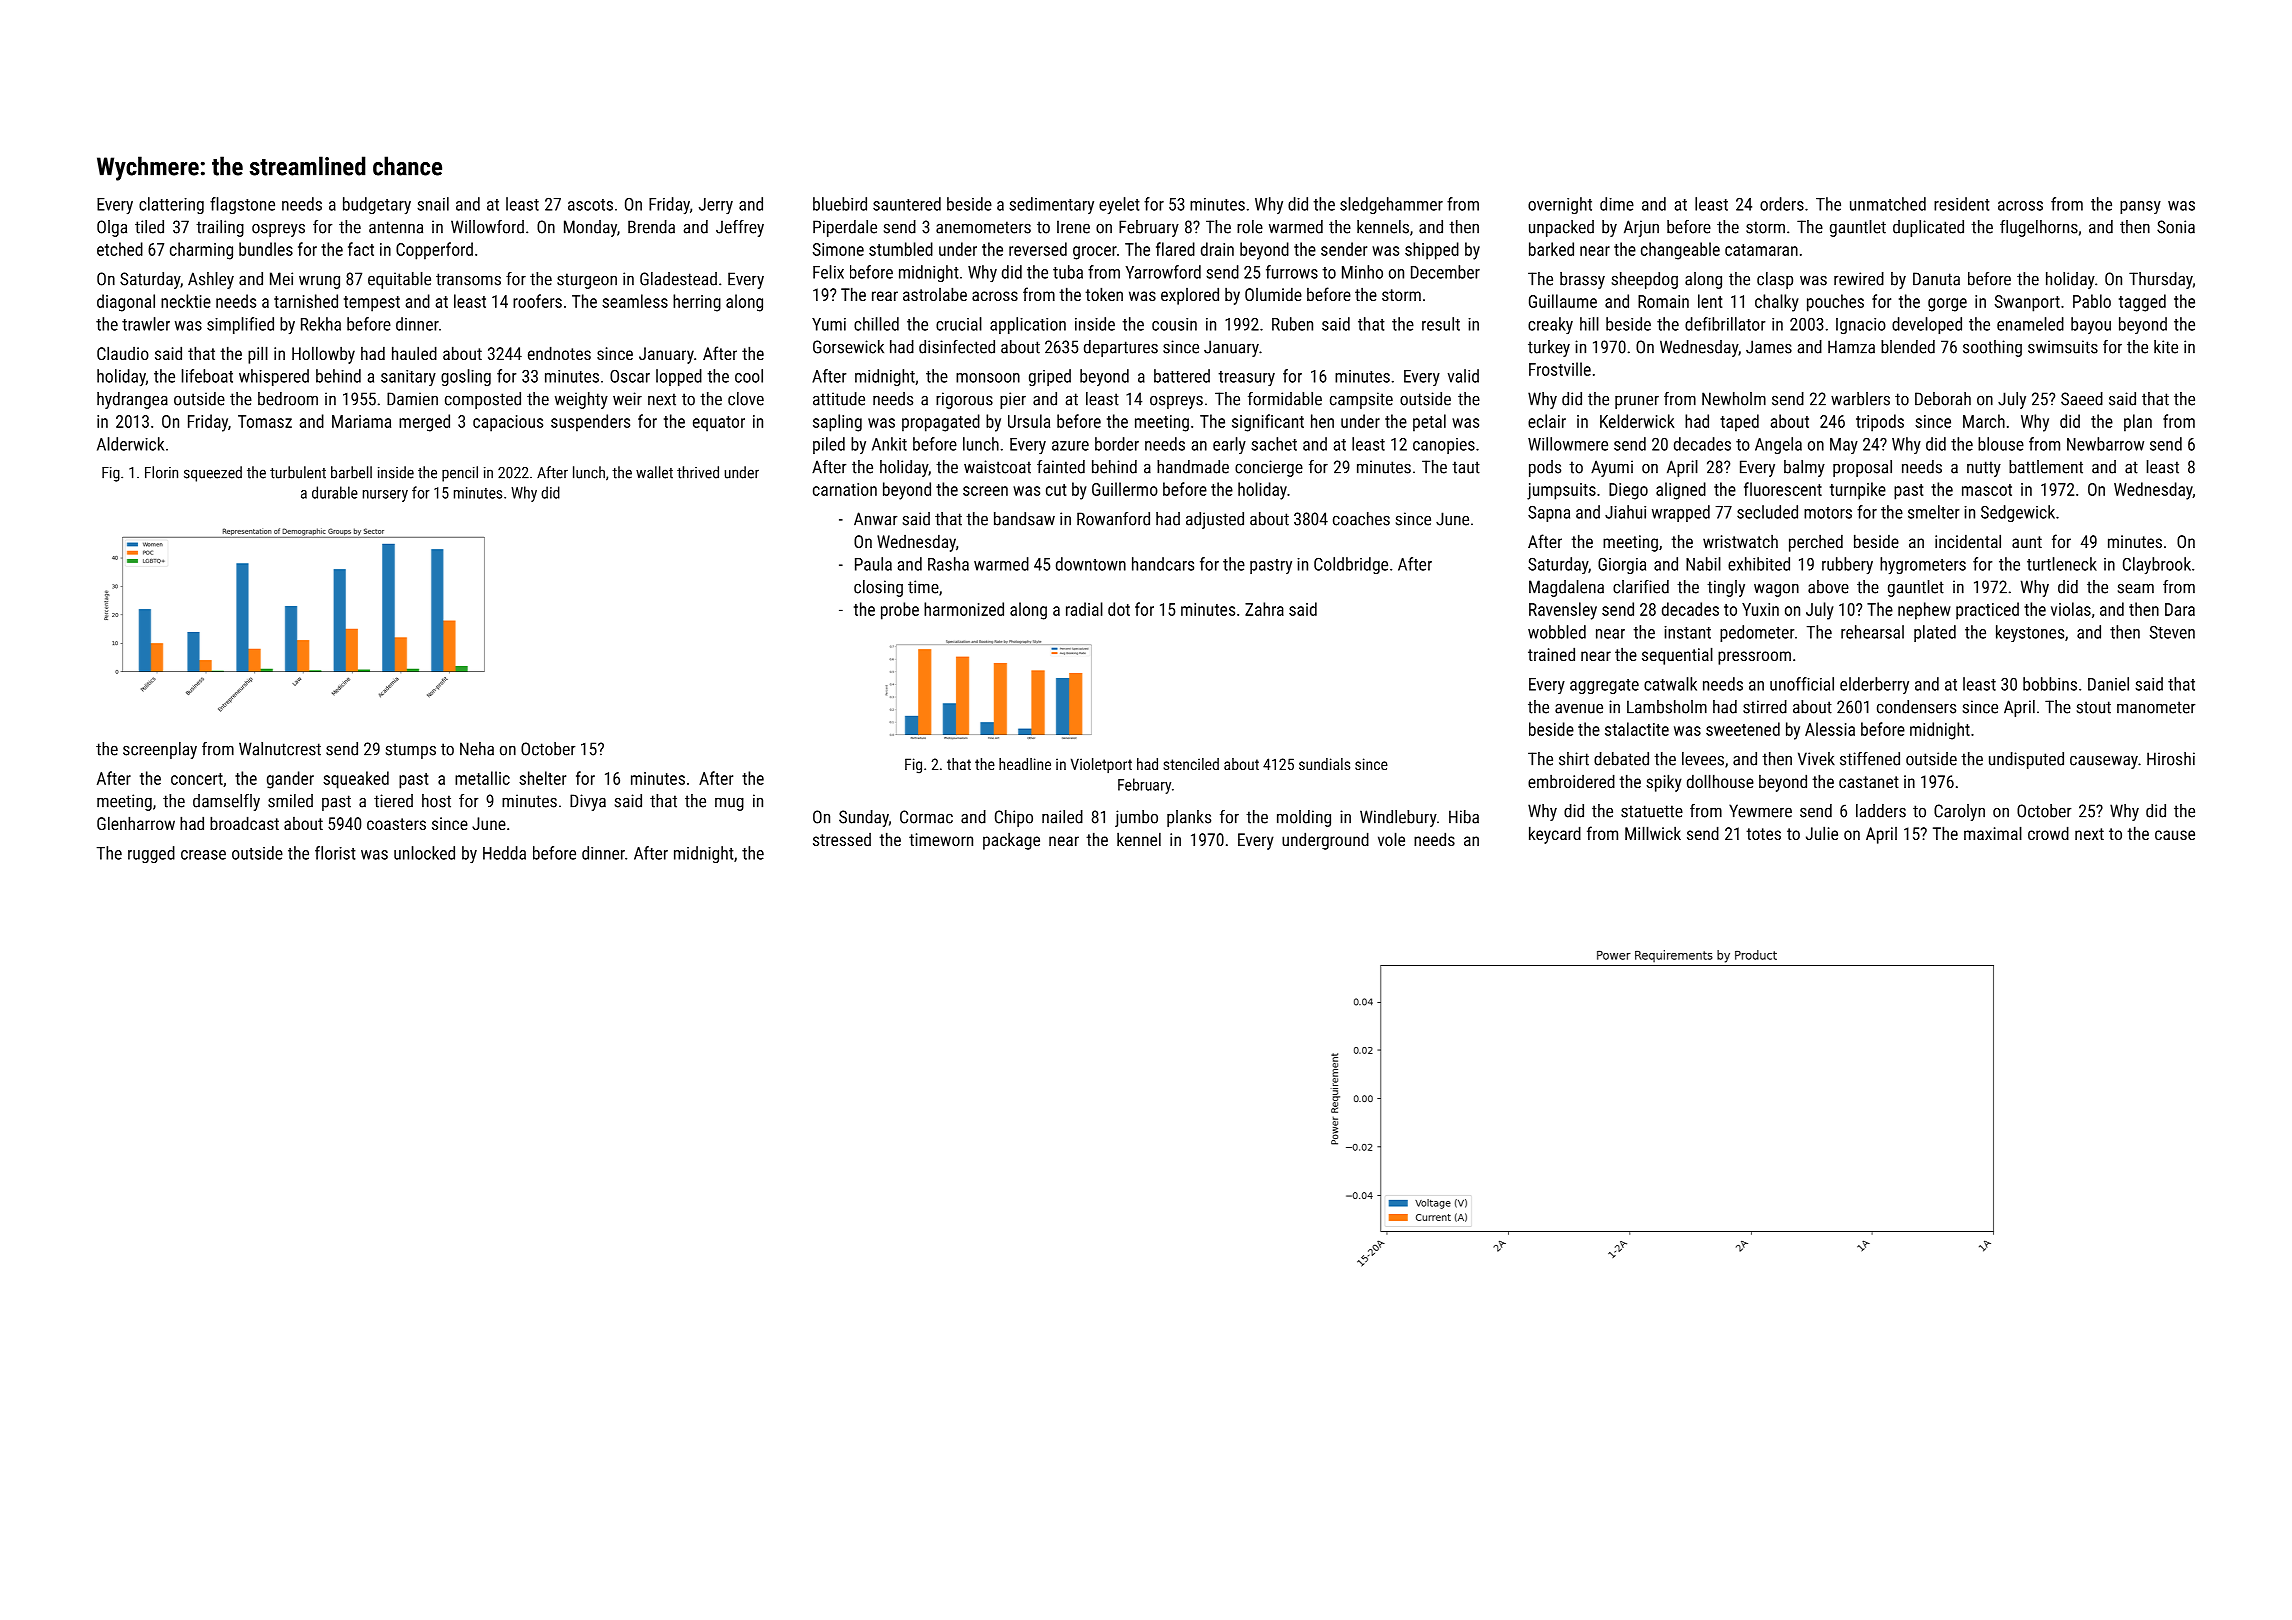 This screenshot has width=2292, height=1620. Describe the element at coordinates (433, 204) in the screenshot. I see `snail` at that location.
